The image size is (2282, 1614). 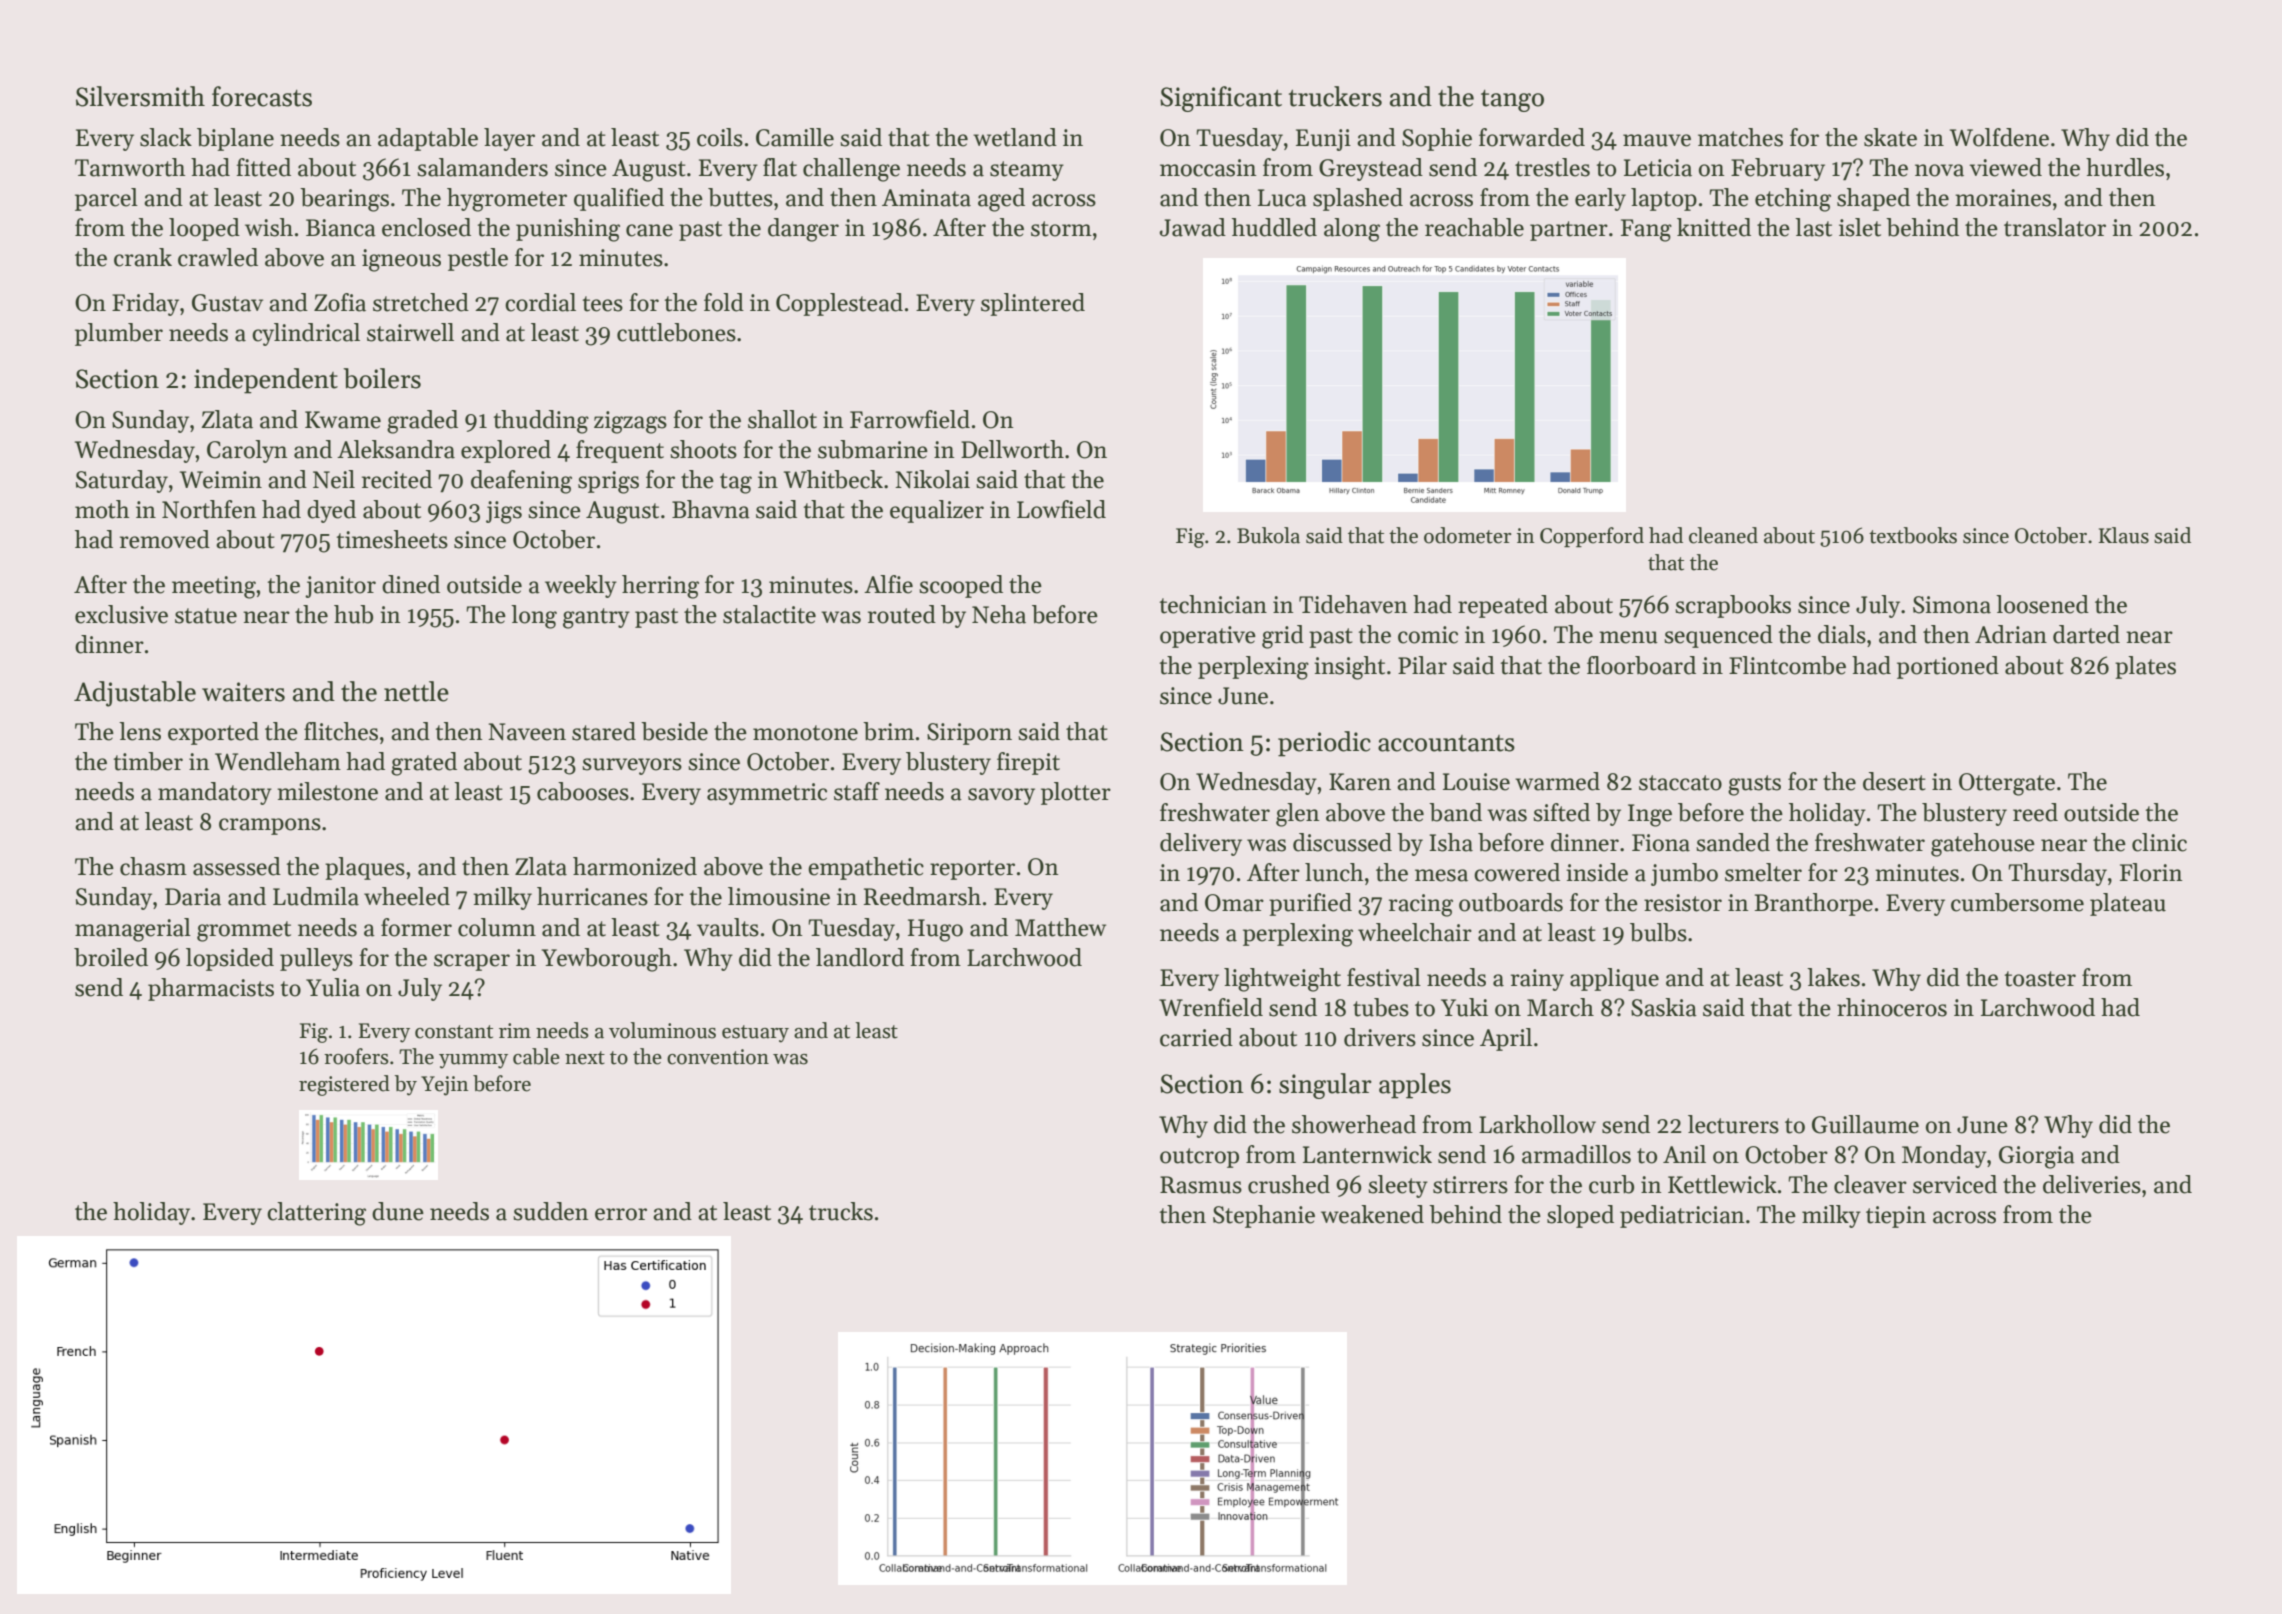 What do you see at coordinates (1221, 99) in the image?
I see `Significant` at bounding box center [1221, 99].
